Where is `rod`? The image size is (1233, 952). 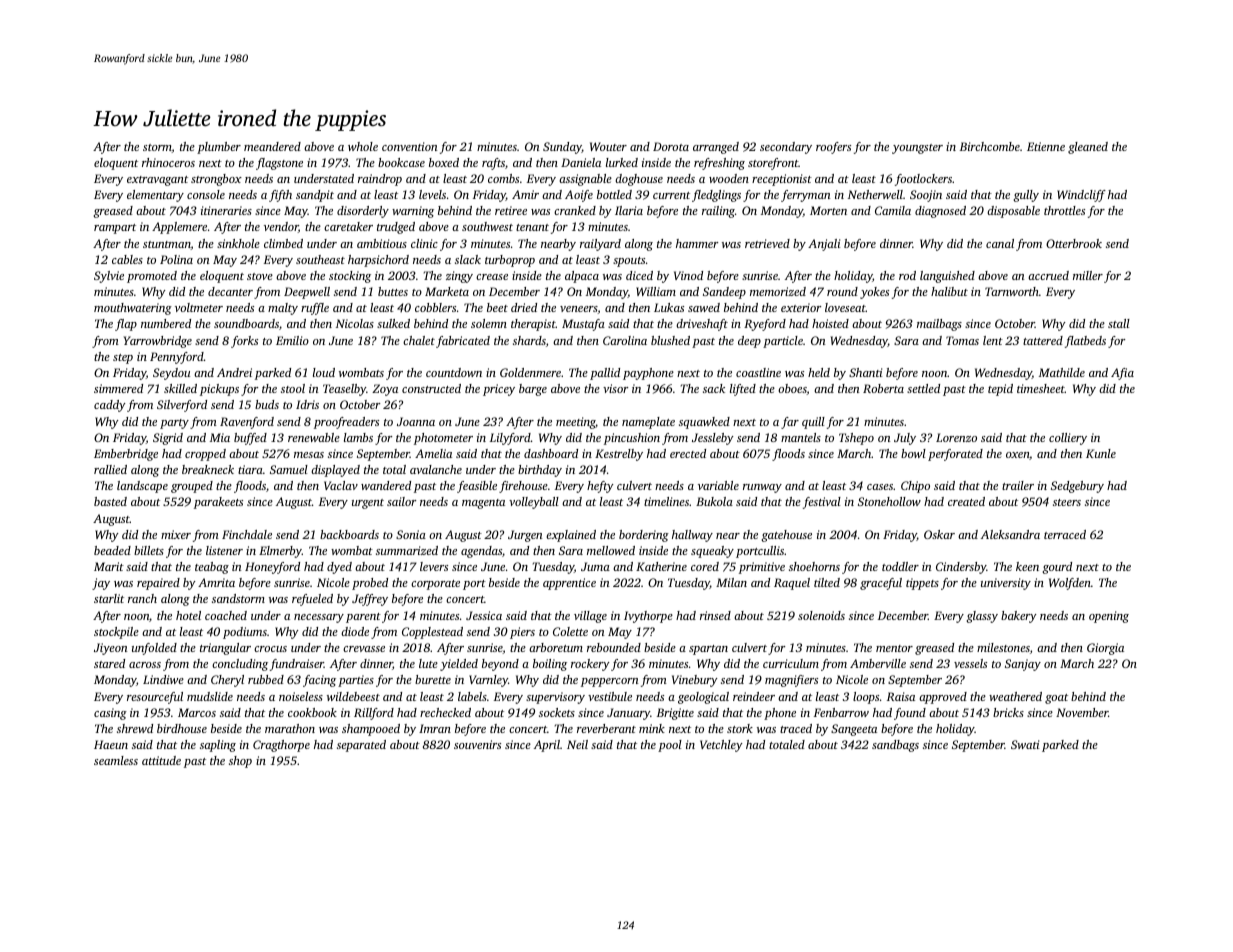 rod is located at coordinates (907, 275).
